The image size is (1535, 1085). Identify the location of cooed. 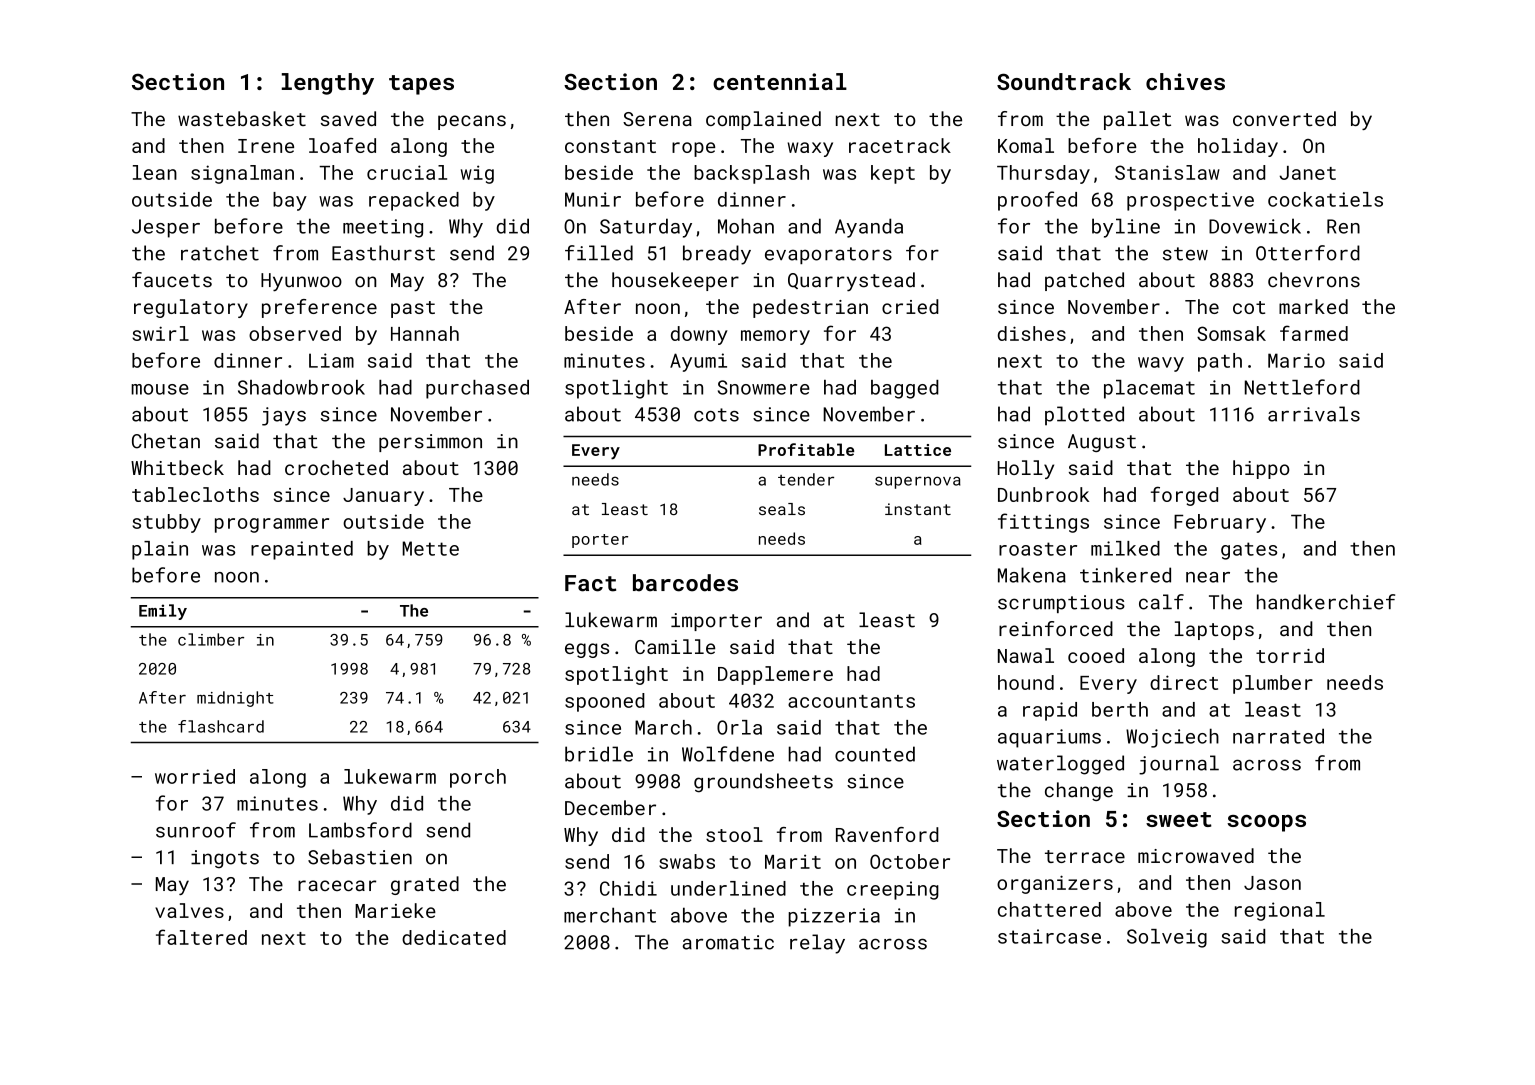
(1096, 655).
